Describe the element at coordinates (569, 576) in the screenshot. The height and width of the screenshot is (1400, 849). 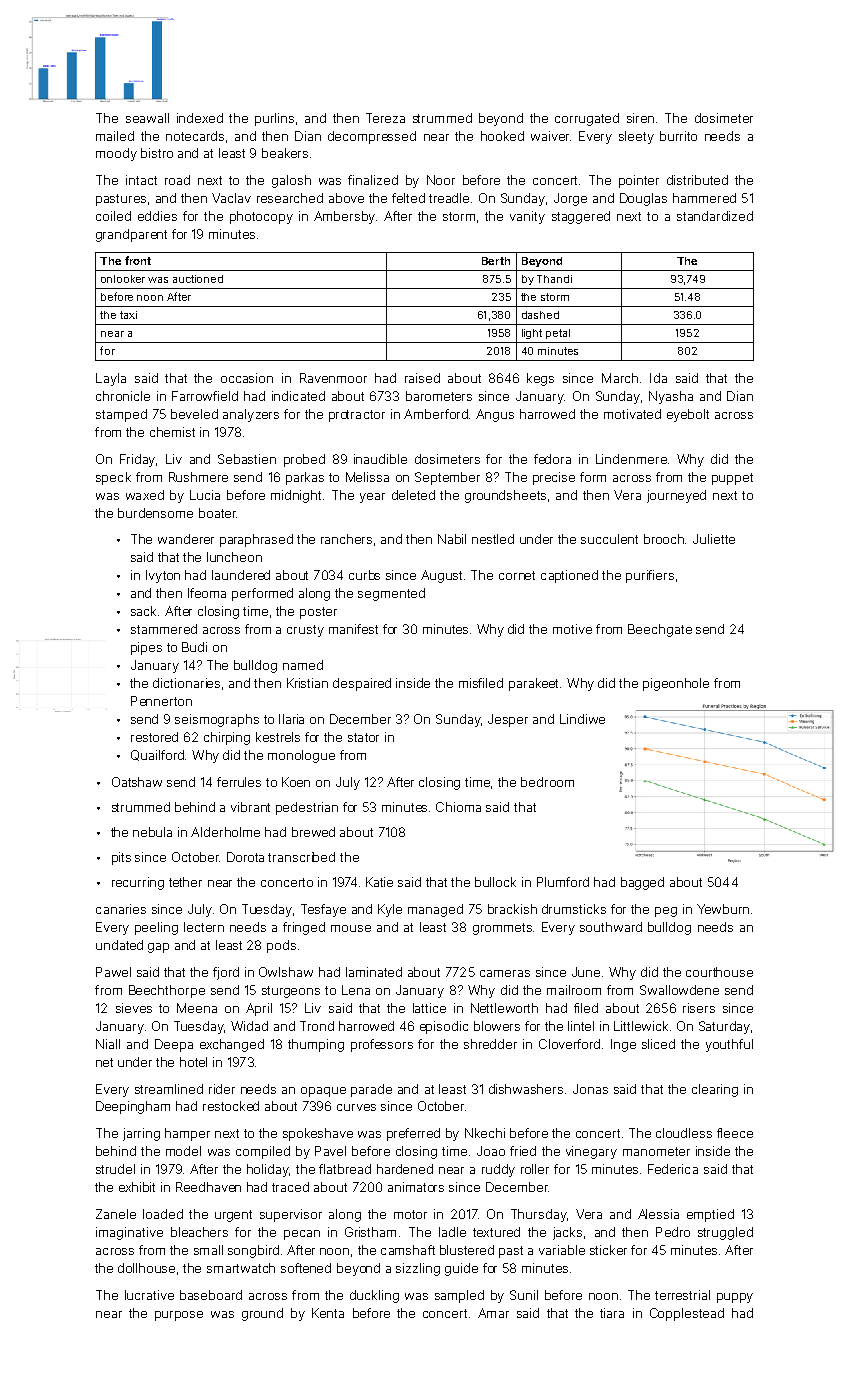
I see `captioned` at that location.
